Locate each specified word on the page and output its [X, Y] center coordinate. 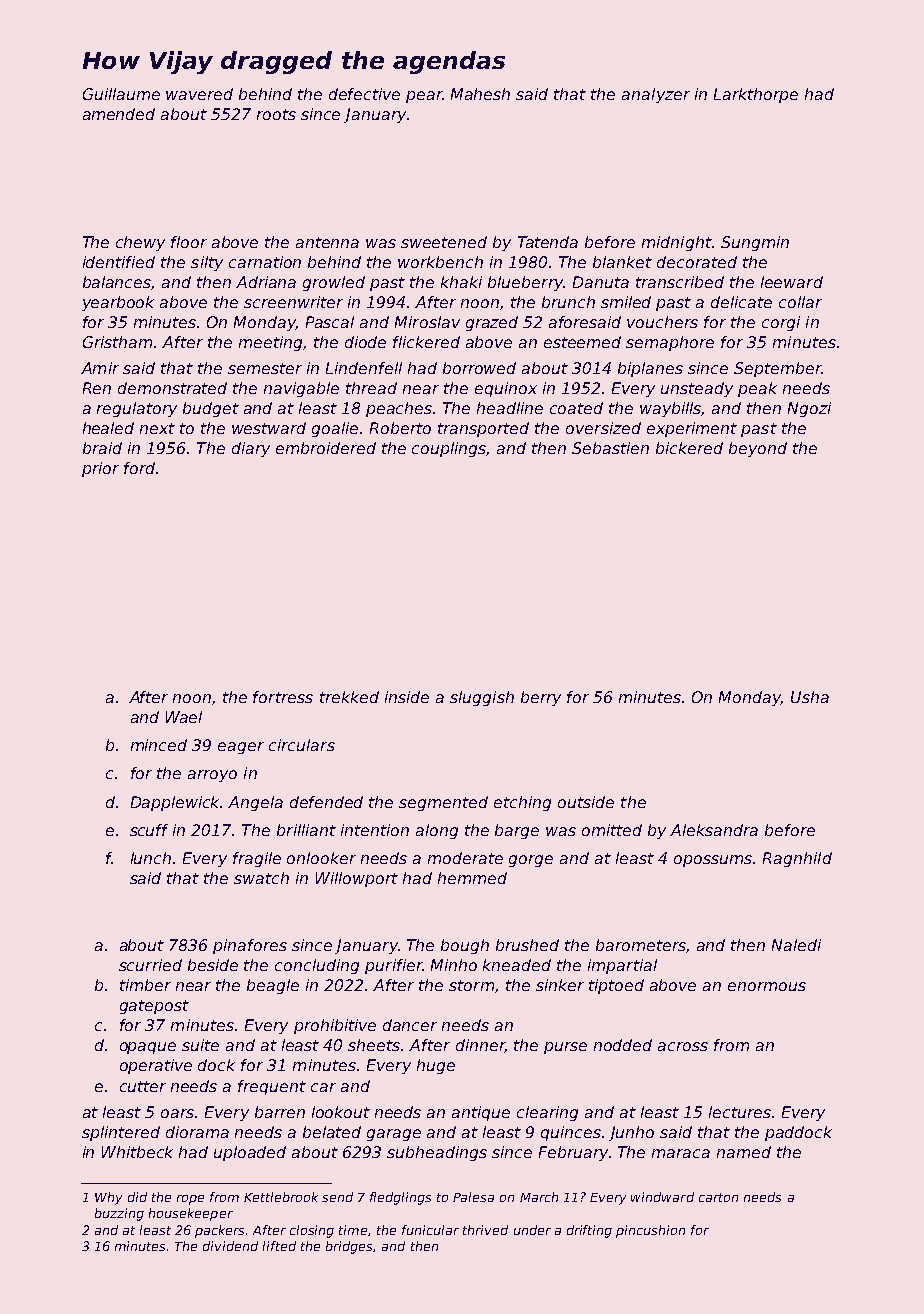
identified [119, 262]
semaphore [670, 343]
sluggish [482, 698]
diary [251, 449]
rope [190, 1200]
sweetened [444, 242]
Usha [810, 697]
